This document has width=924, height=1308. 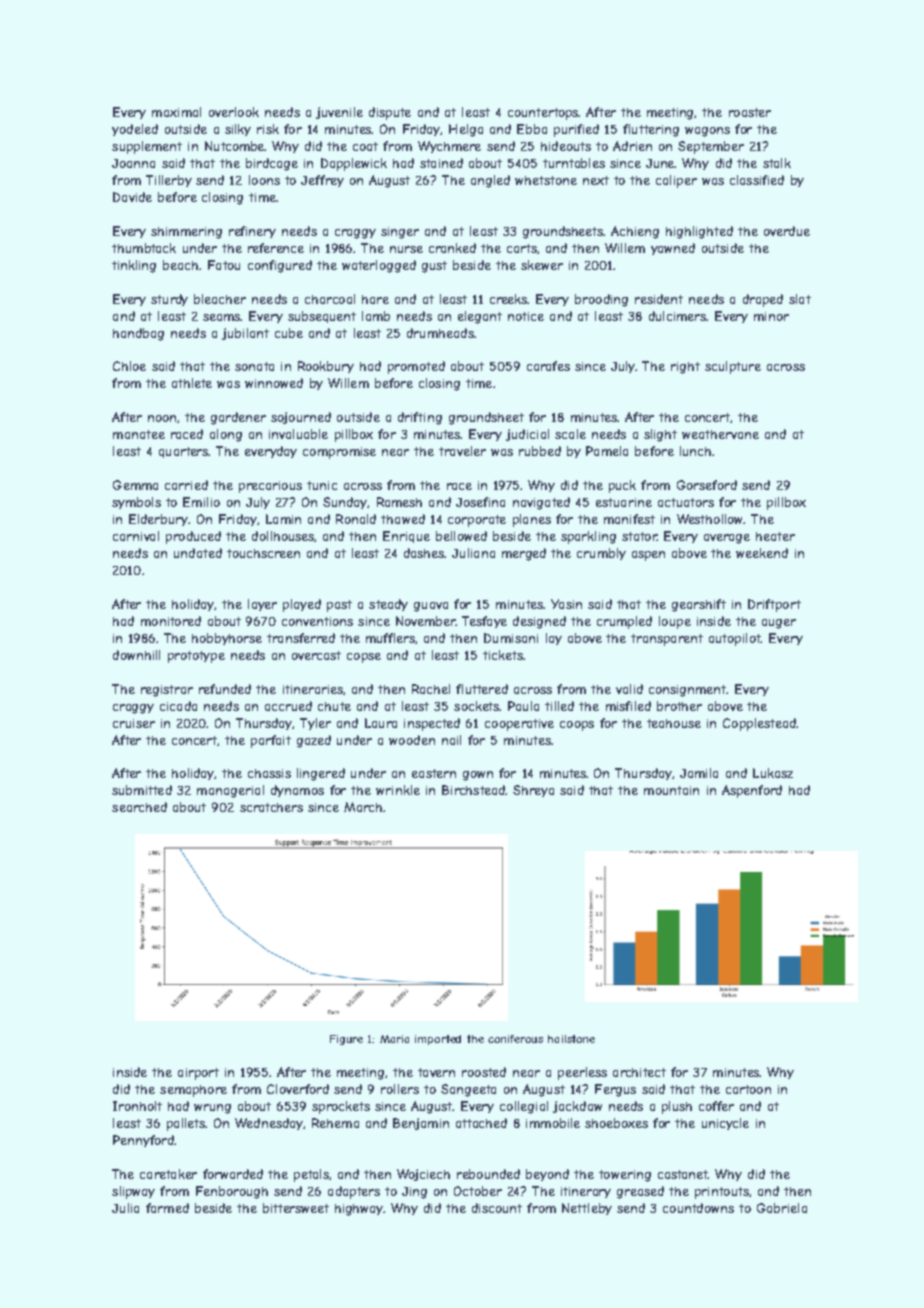 What do you see at coordinates (748, 1089) in the document?
I see `cartoon` at bounding box center [748, 1089].
